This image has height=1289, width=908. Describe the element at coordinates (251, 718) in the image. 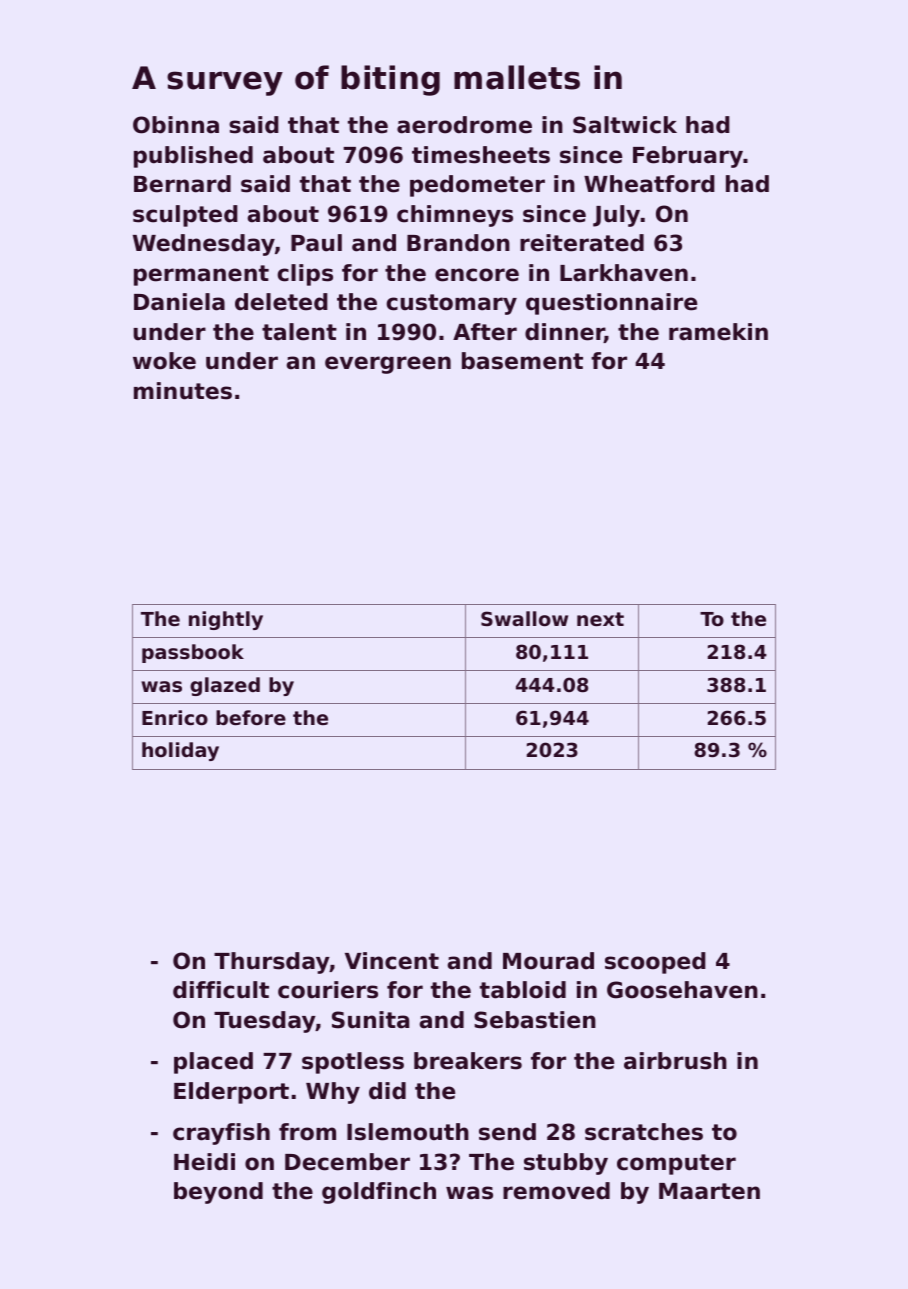

I see `before` at that location.
